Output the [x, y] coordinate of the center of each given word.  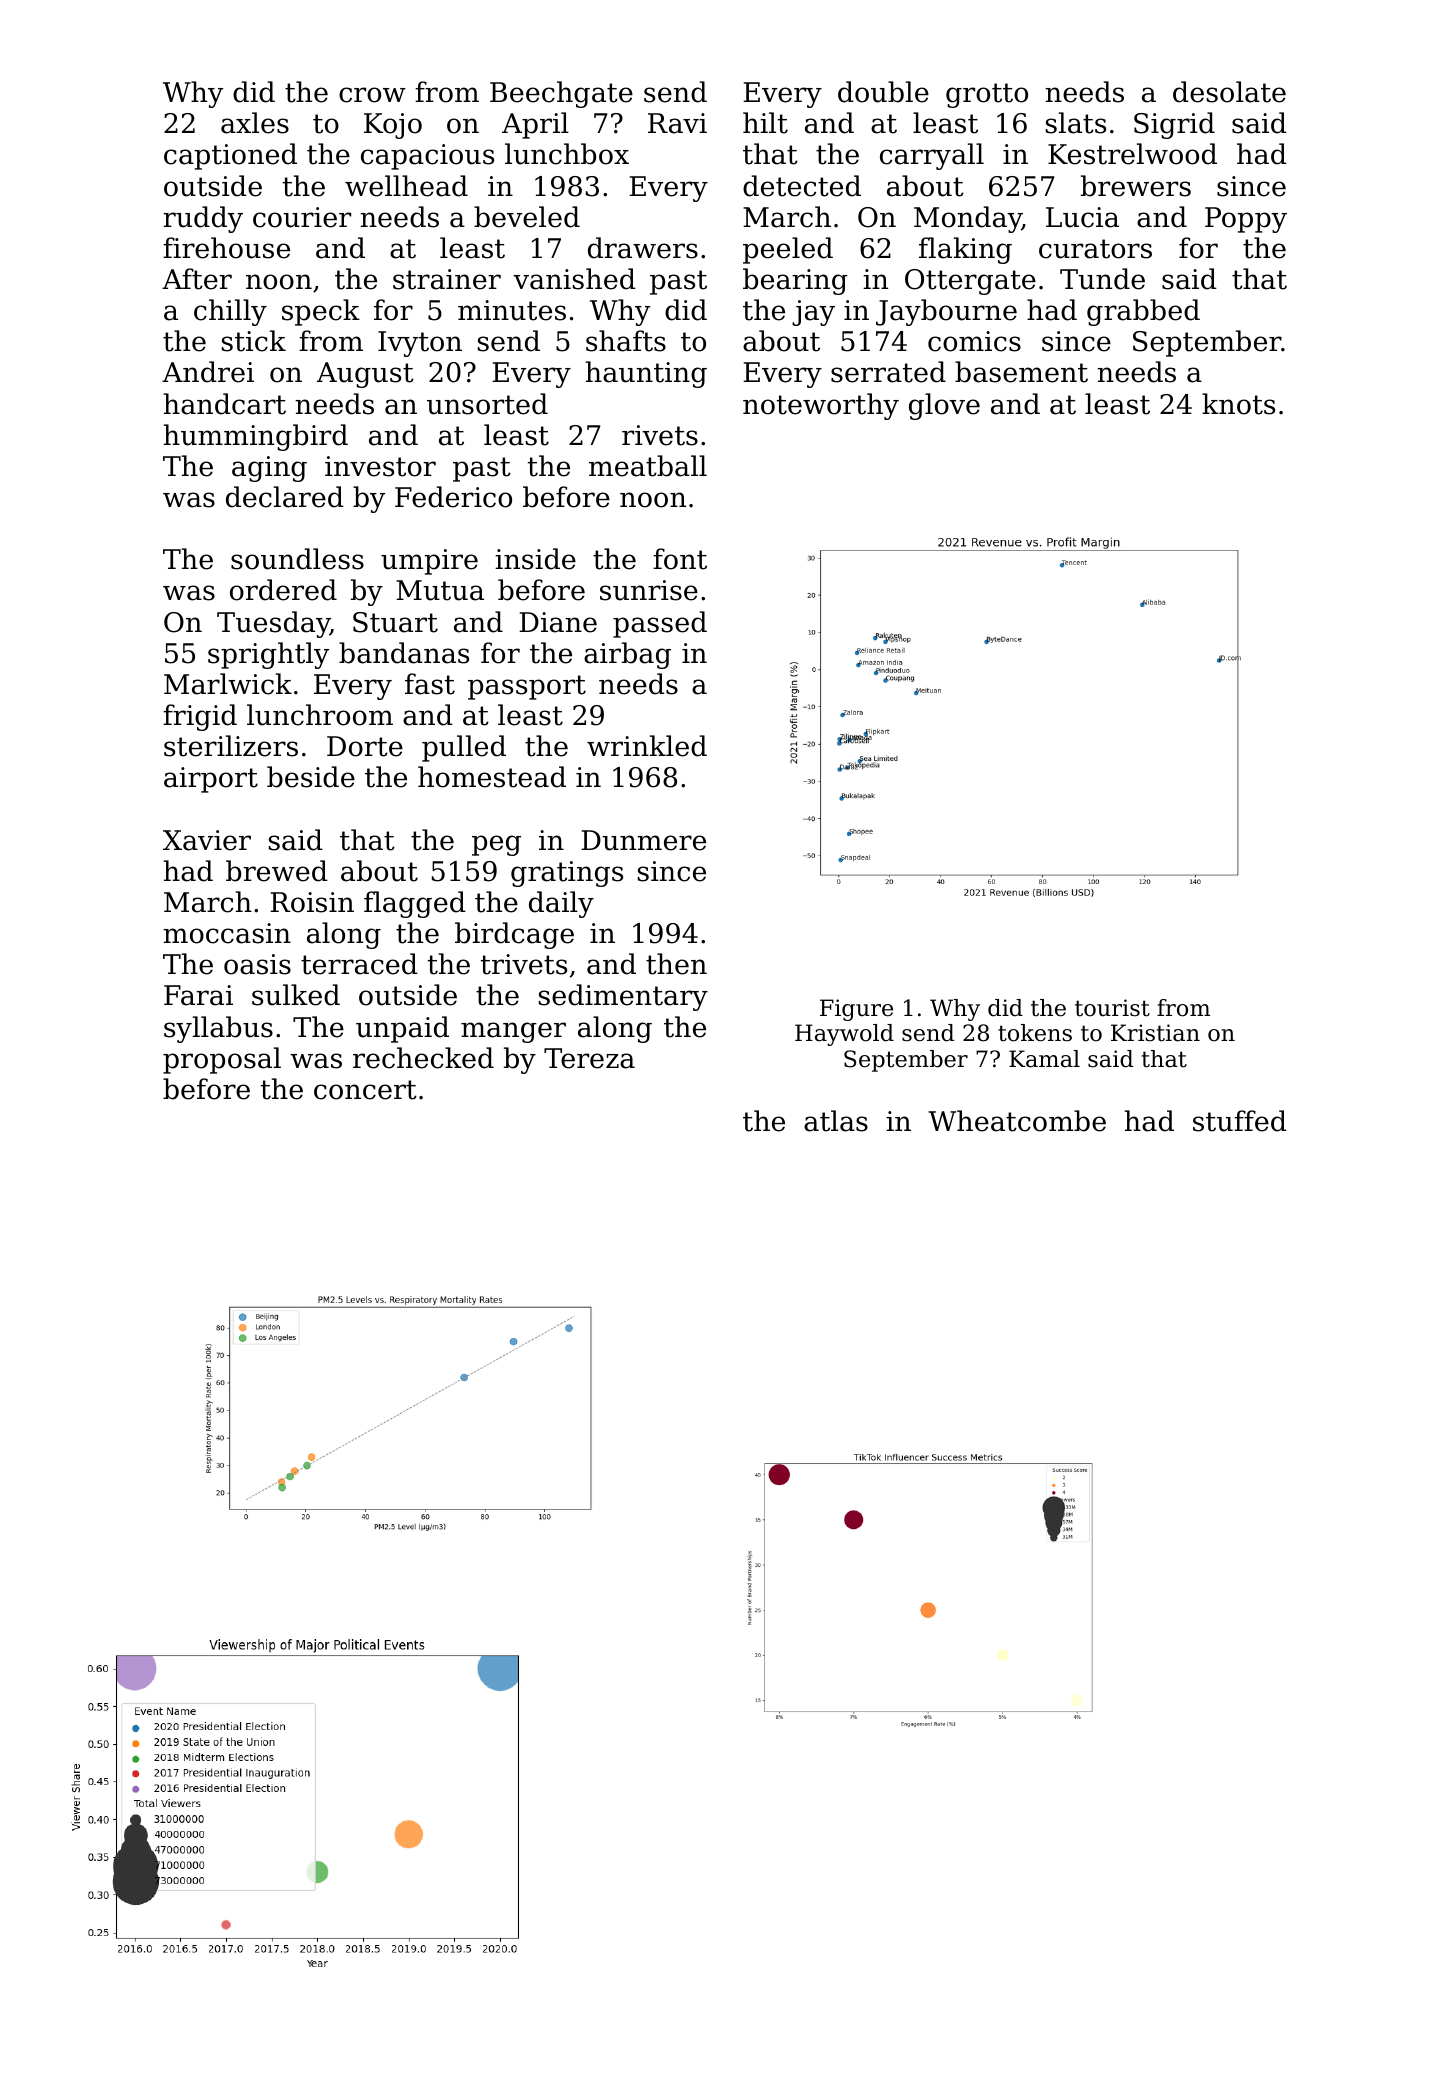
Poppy [1246, 220]
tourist [1112, 1008]
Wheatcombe [1017, 1121]
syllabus [218, 1029]
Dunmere [643, 840]
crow [372, 95]
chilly [230, 312]
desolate [1229, 92]
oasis [257, 964]
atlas [836, 1121]
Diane [558, 622]
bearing [795, 281]
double [883, 92]
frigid [200, 717]
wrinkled [647, 746]
